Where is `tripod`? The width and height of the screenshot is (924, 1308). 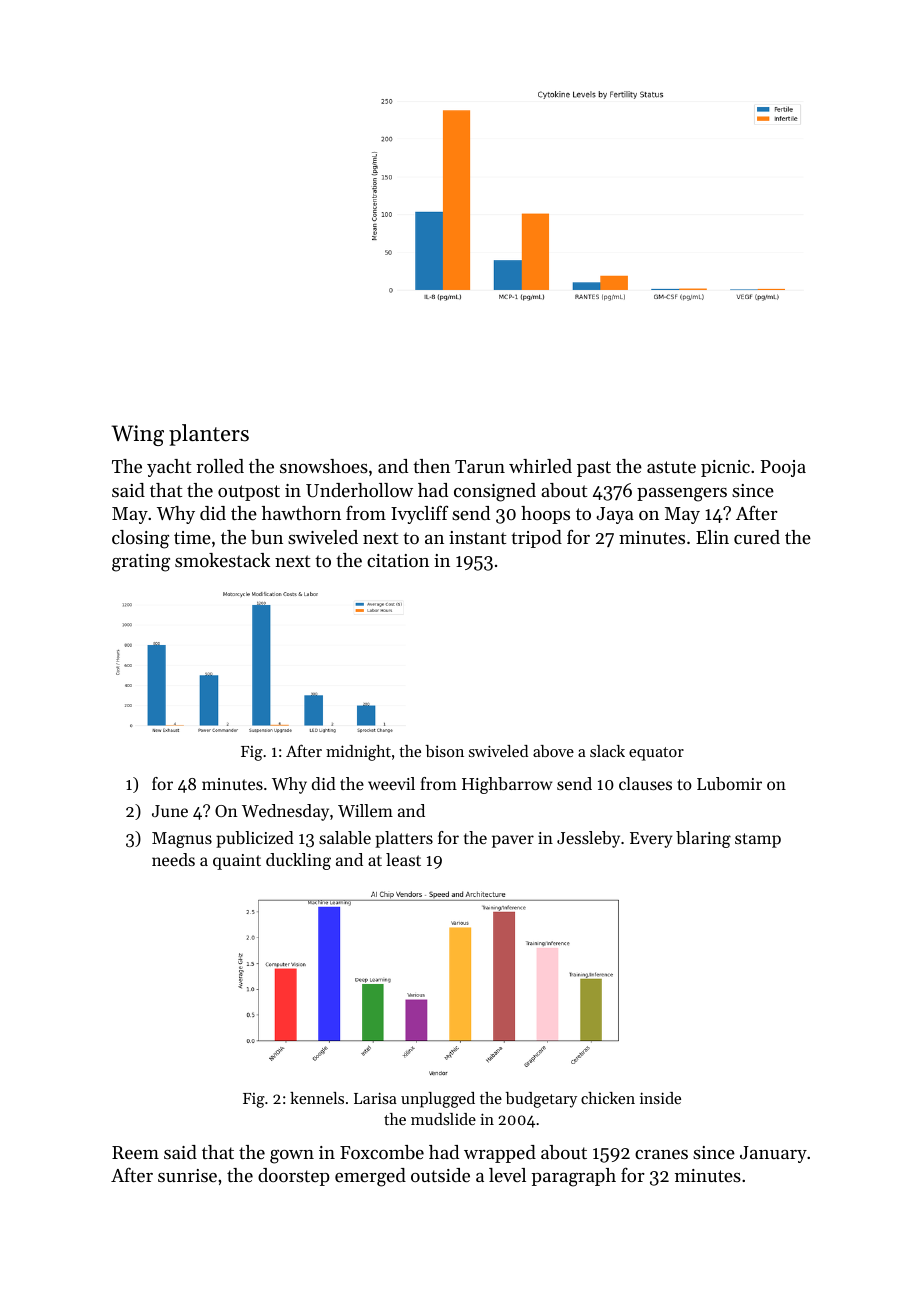
tripod is located at coordinates (536, 539).
